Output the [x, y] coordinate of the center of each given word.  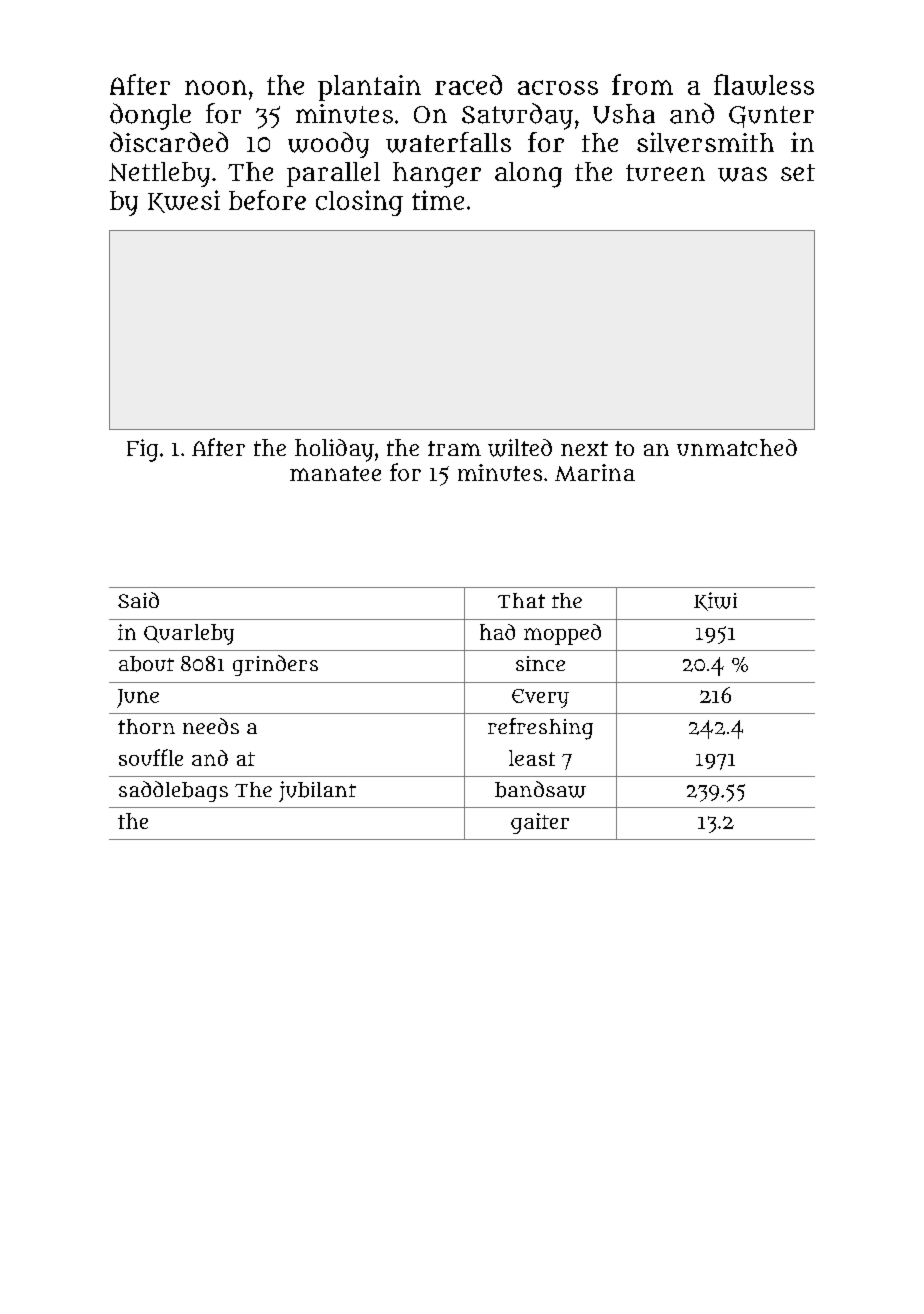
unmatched [737, 447]
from [642, 84]
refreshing [540, 729]
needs [211, 726]
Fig [142, 450]
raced [468, 85]
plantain [369, 88]
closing [359, 203]
